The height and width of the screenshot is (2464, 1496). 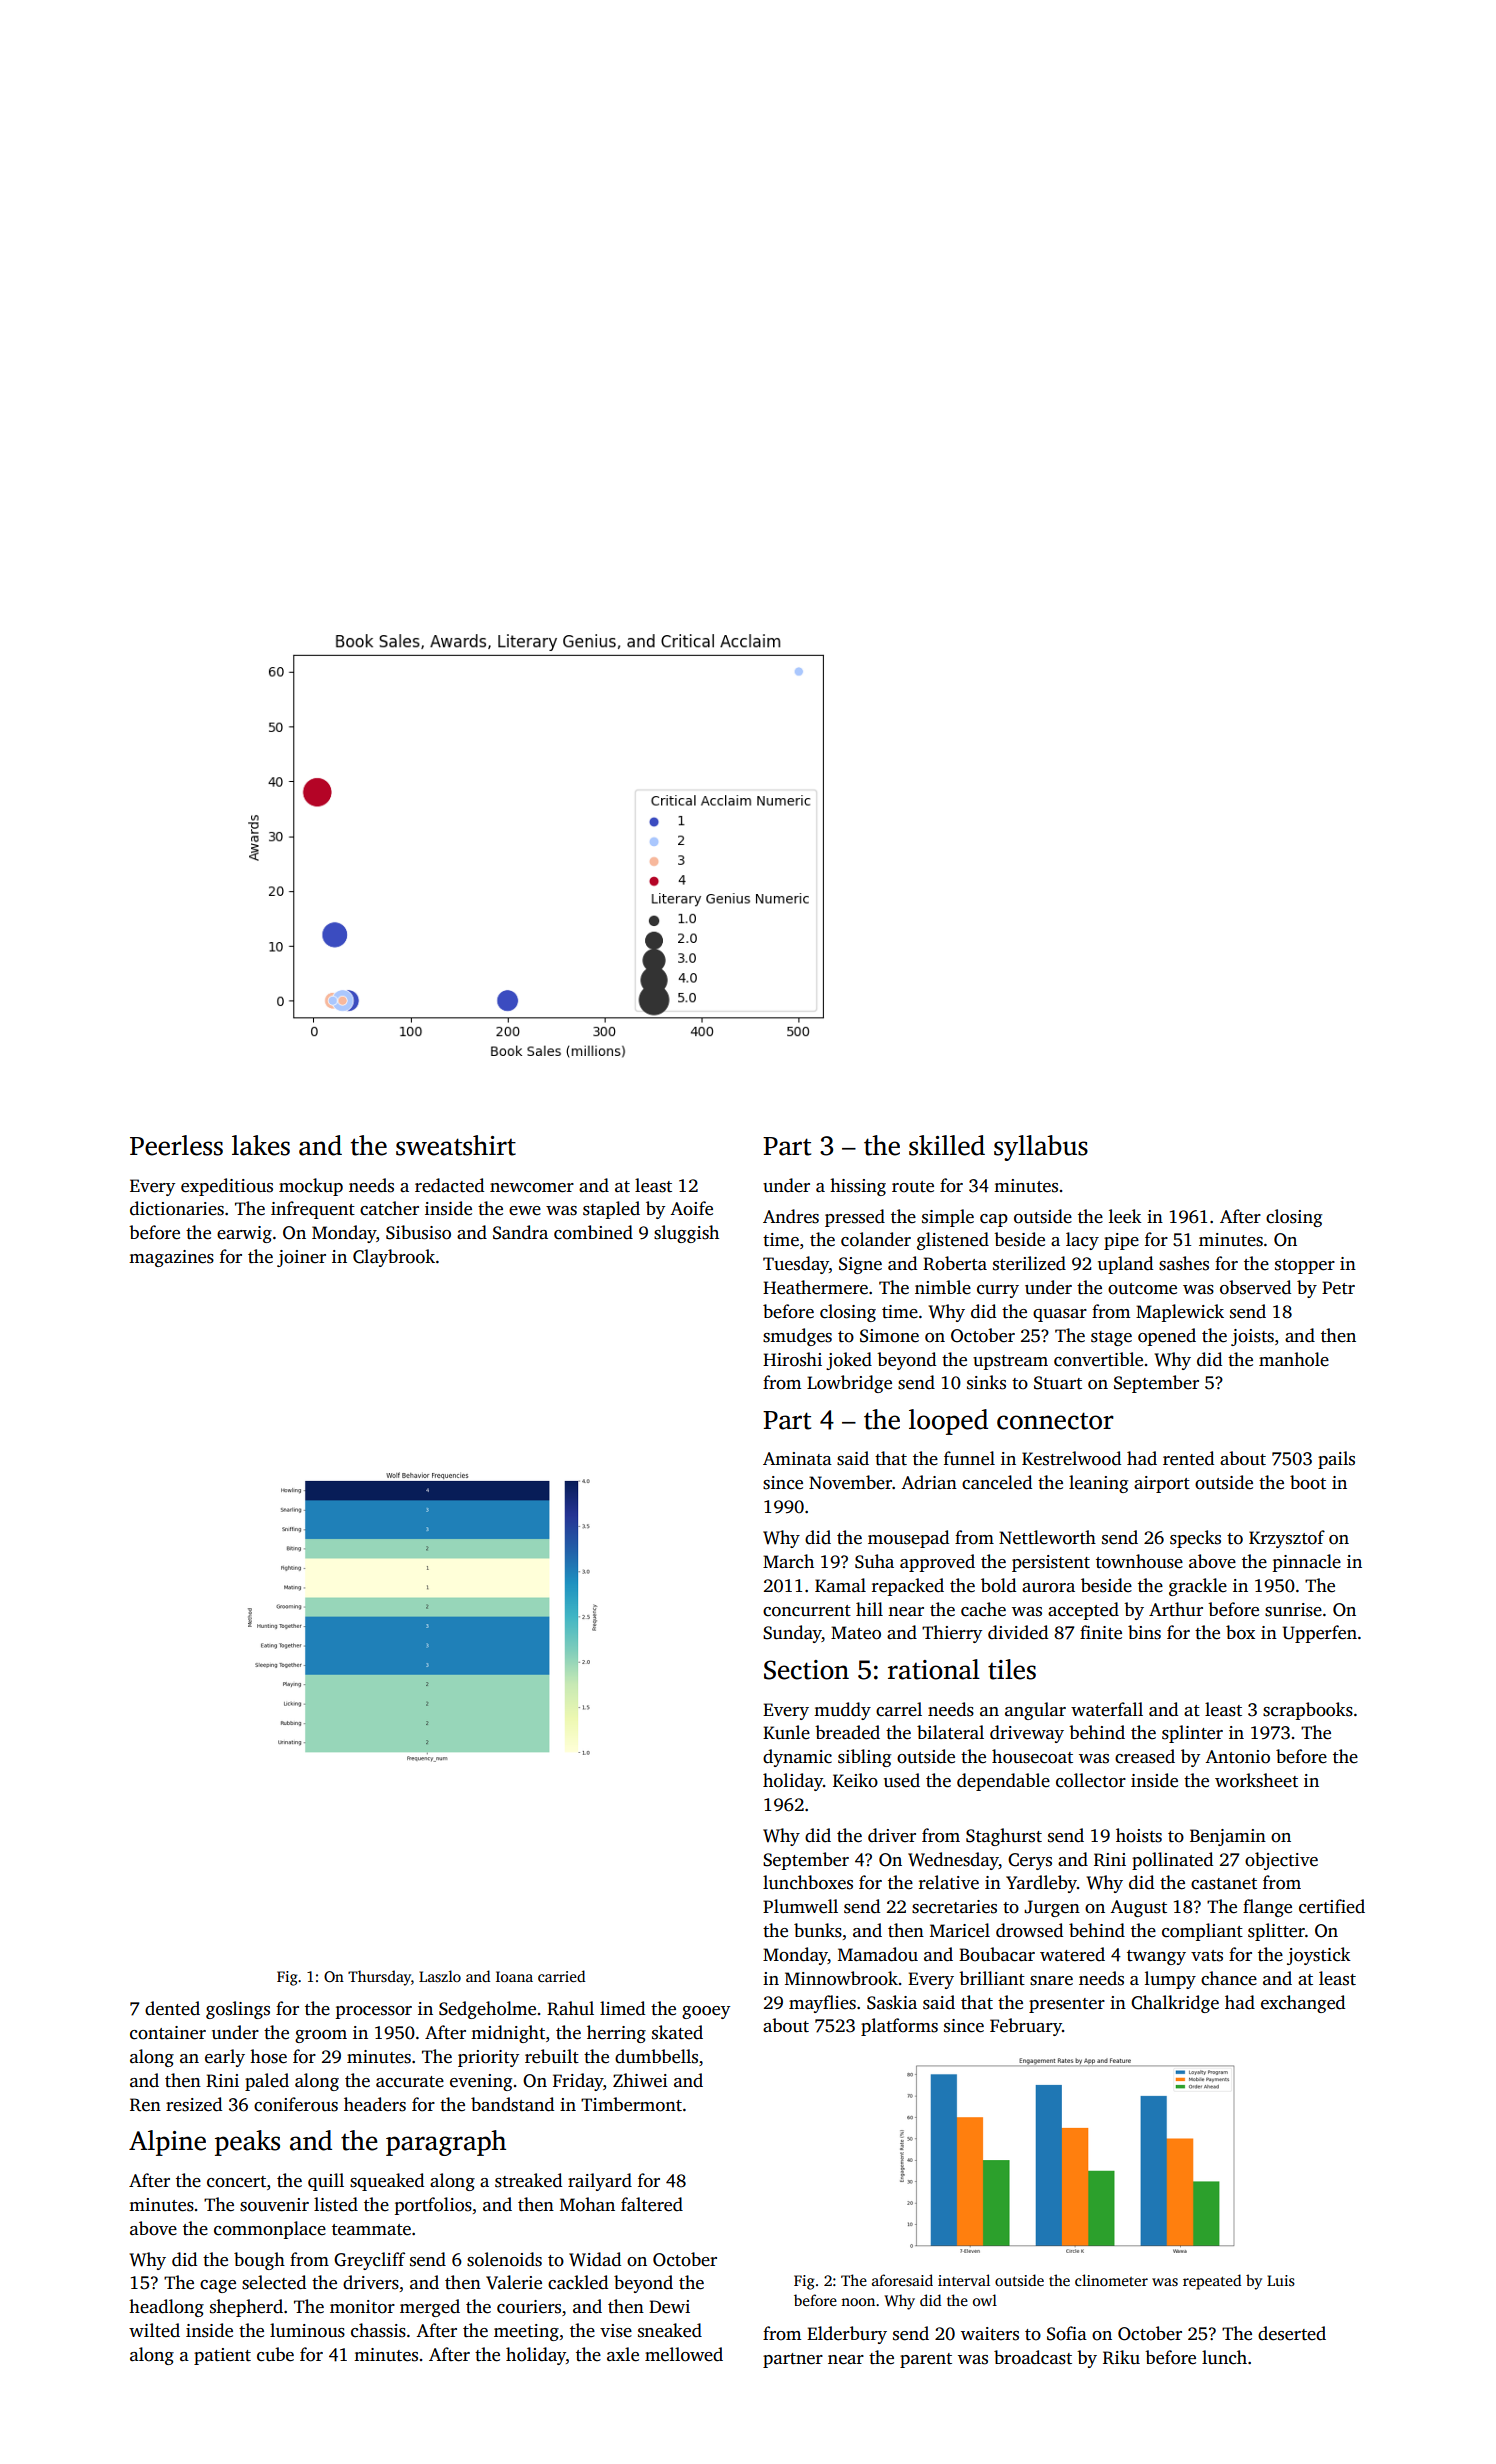 What do you see at coordinates (440, 1976) in the screenshot?
I see `Laszlo` at bounding box center [440, 1976].
